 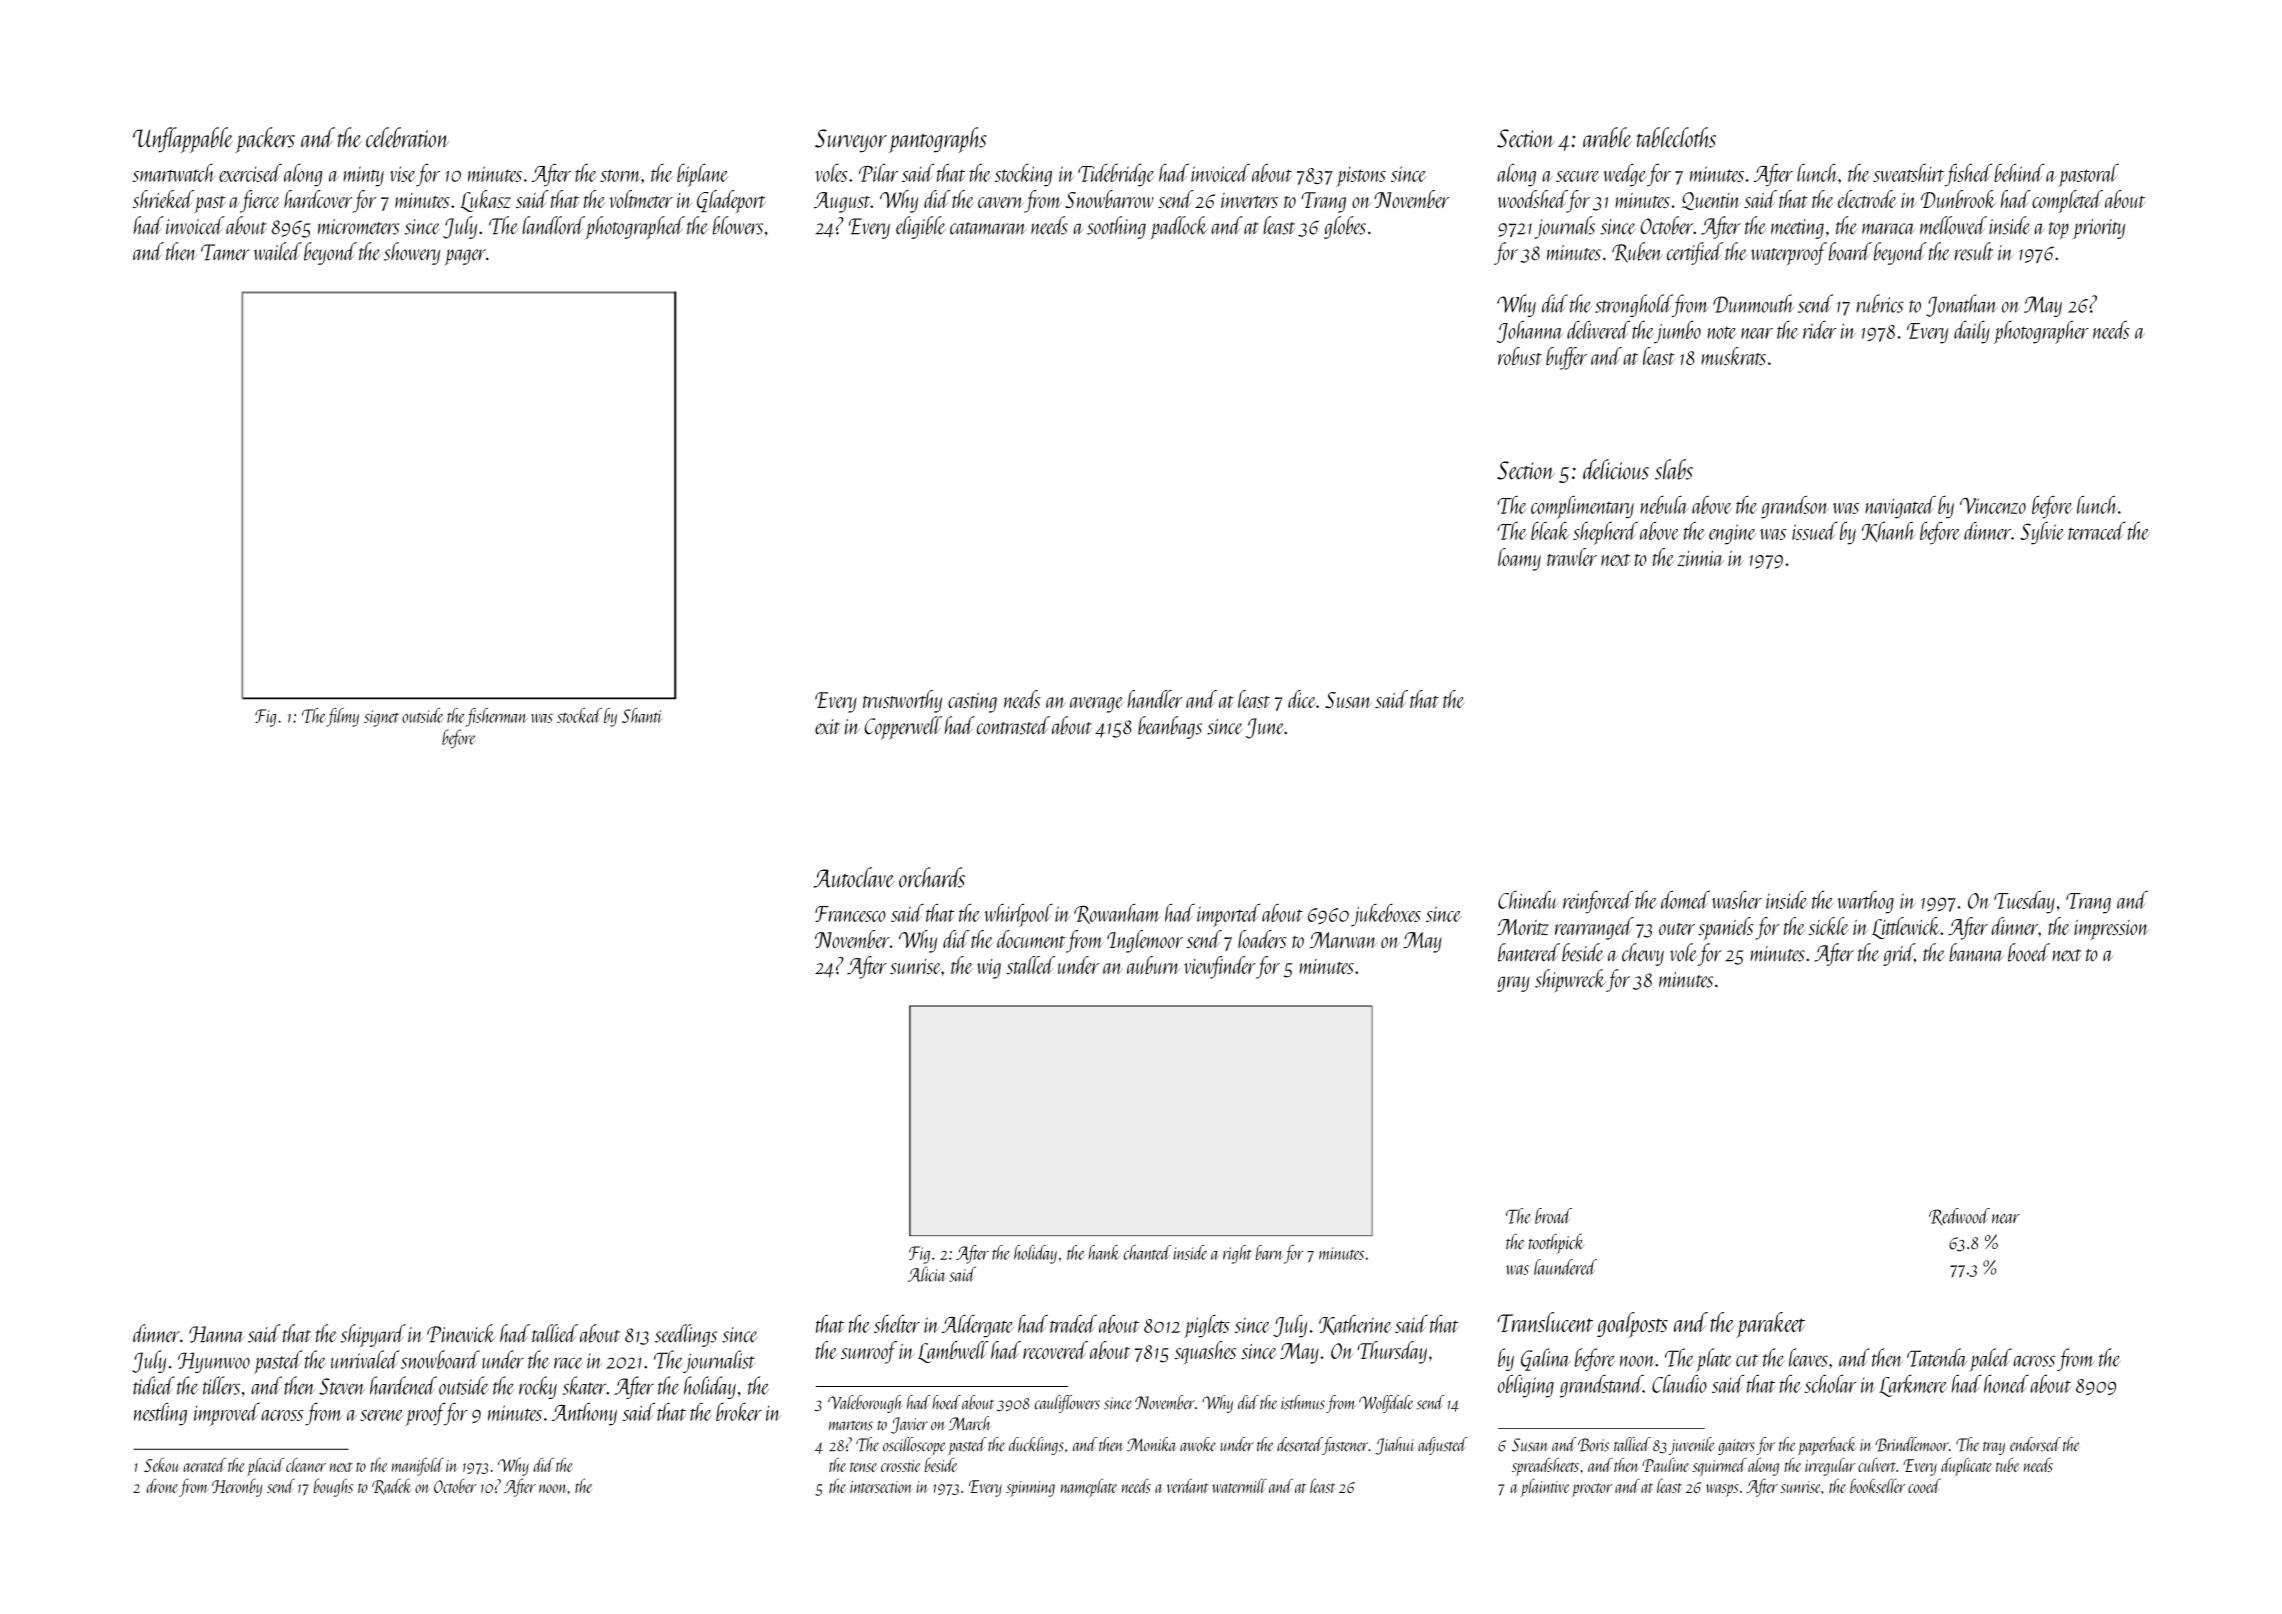 What do you see at coordinates (342, 717) in the document?
I see `filmy` at bounding box center [342, 717].
